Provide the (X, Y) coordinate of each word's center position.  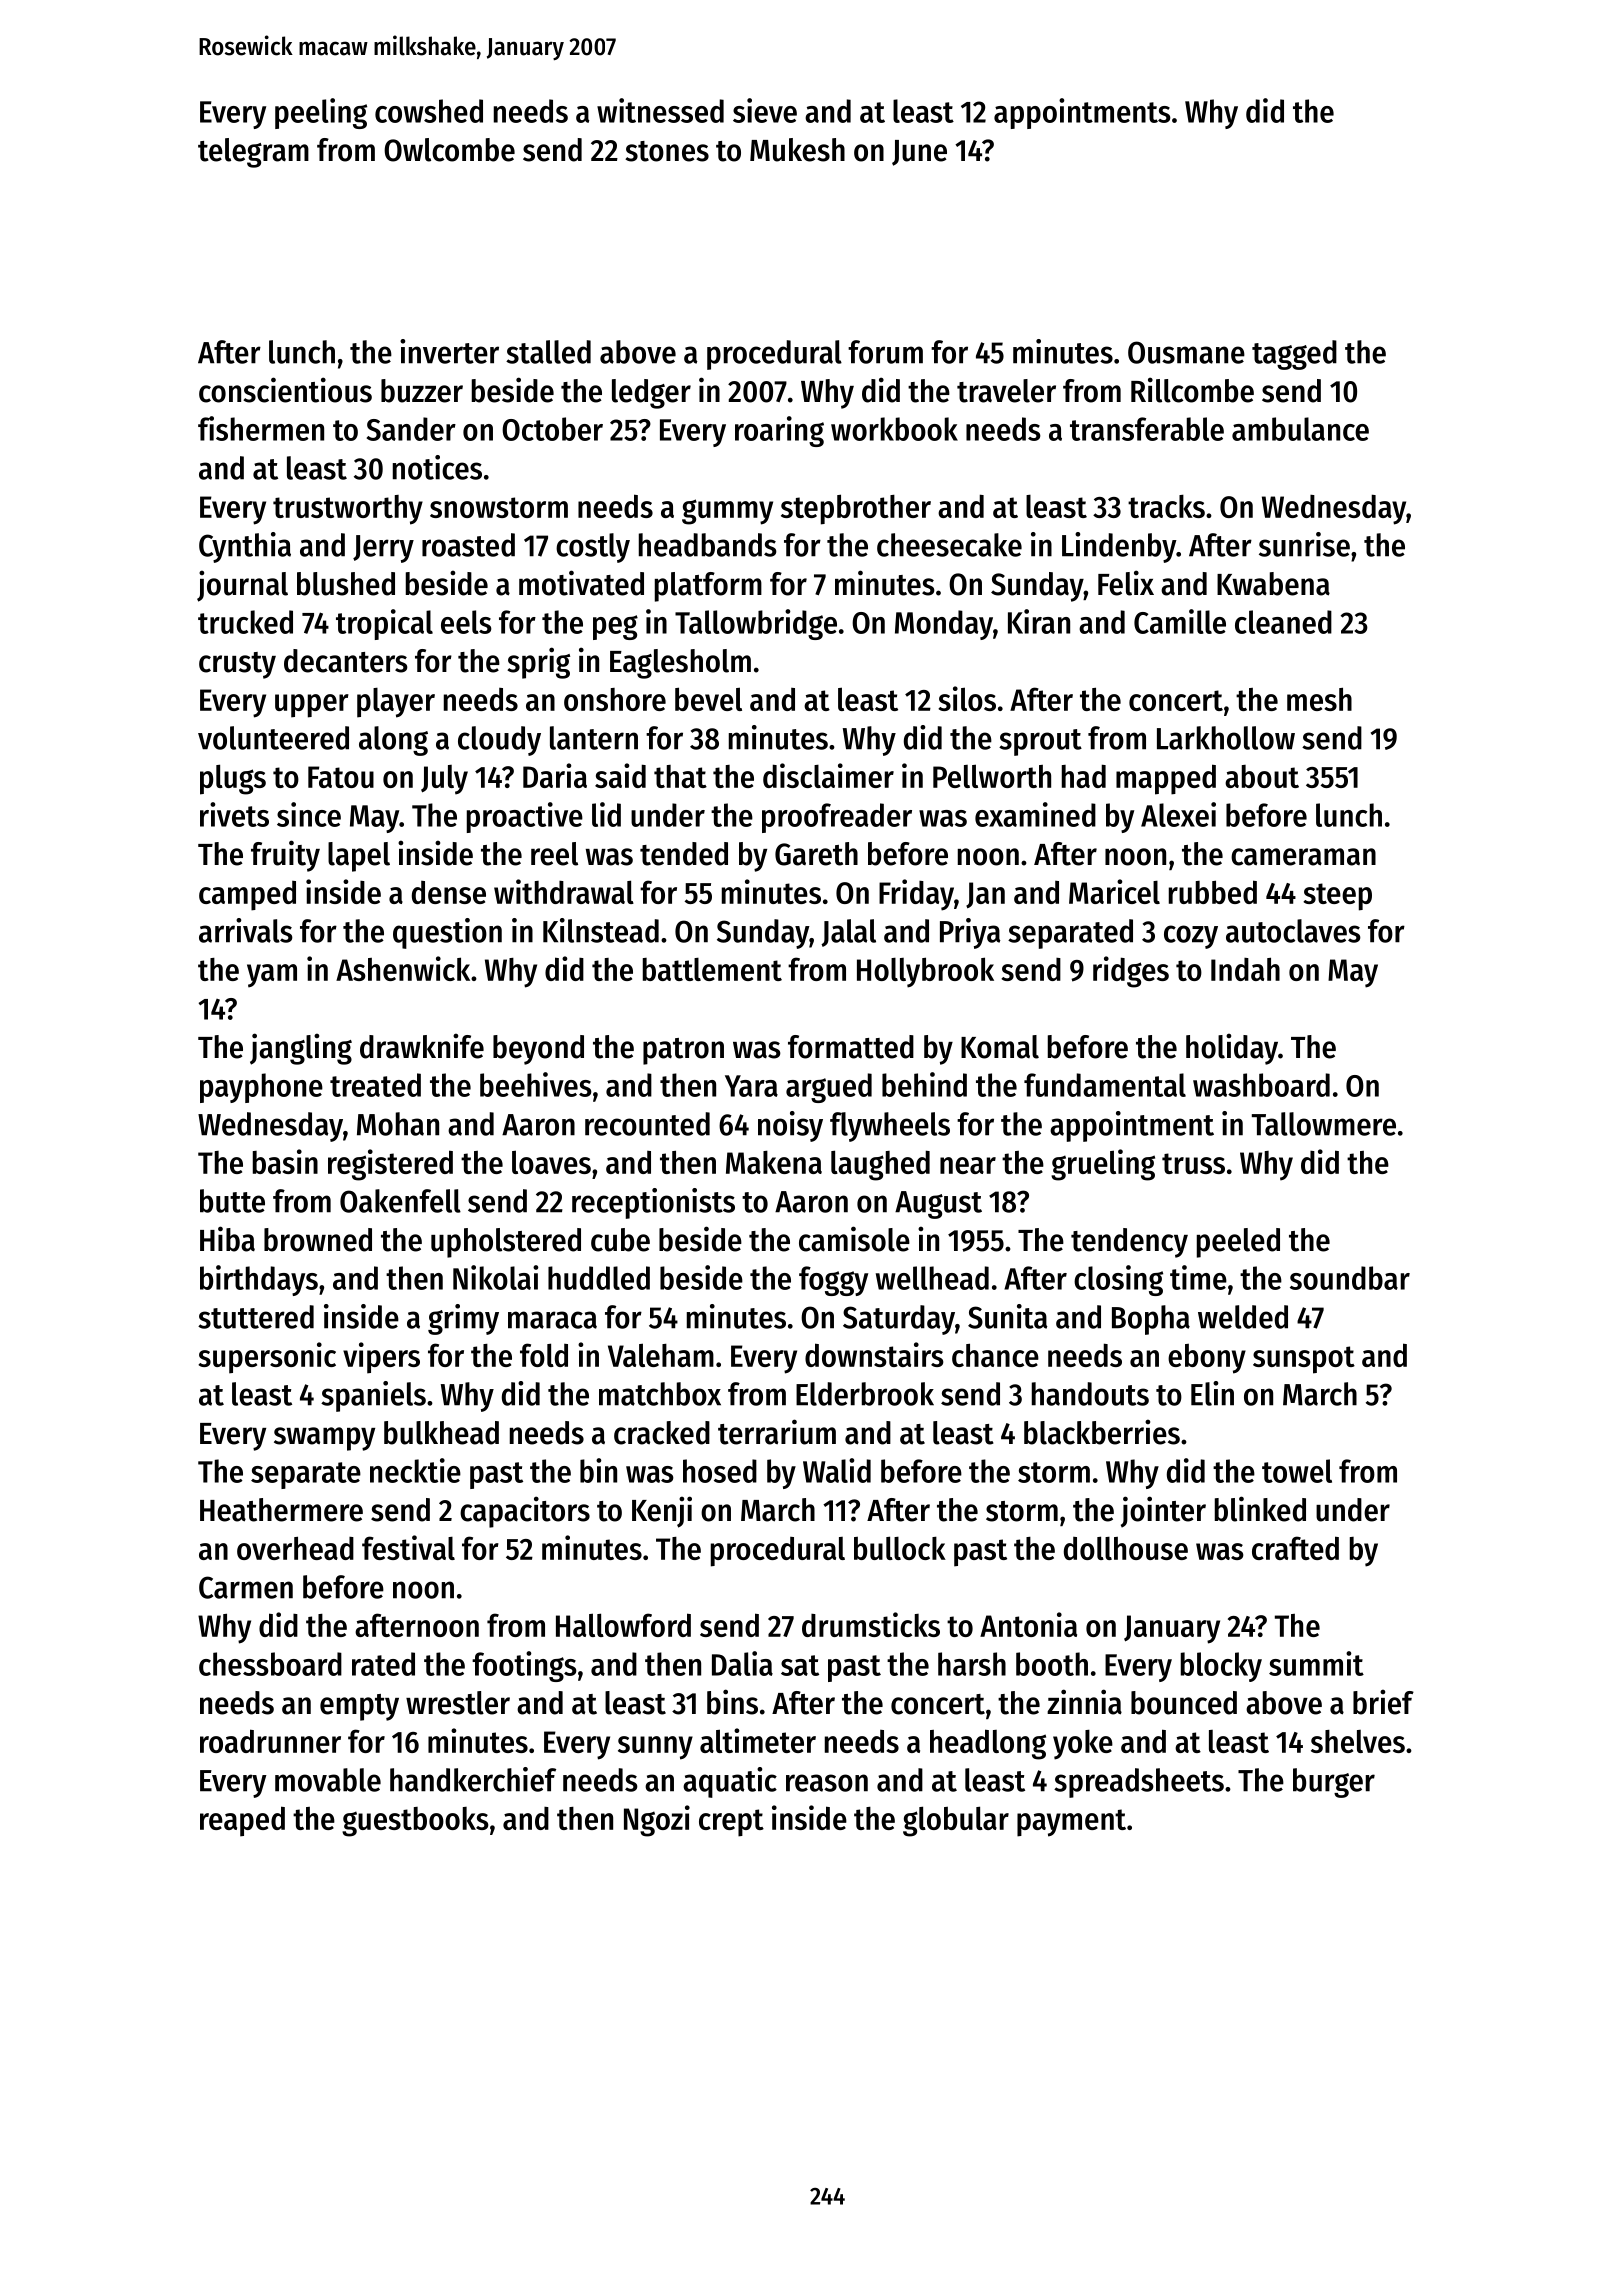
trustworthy (348, 510)
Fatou (341, 777)
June (919, 153)
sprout (1040, 742)
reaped (242, 1821)
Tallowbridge (756, 624)
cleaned (1283, 622)
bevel (708, 699)
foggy (833, 1281)
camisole (854, 1239)
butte (232, 1201)
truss (1193, 1163)
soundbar (1350, 1278)
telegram (253, 153)
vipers (381, 1358)
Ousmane (1186, 352)
